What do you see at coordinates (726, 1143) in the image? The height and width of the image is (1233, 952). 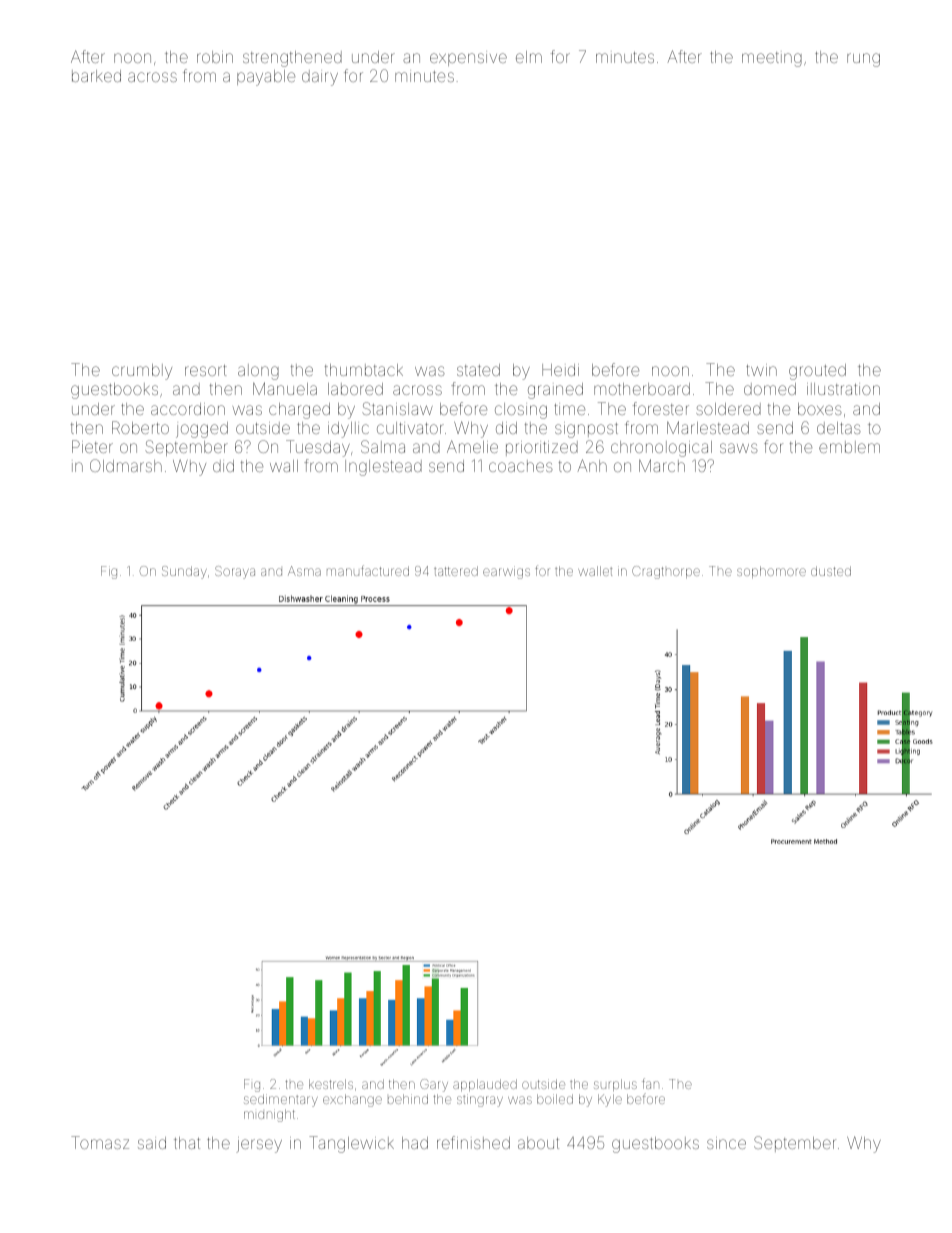 I see `since` at bounding box center [726, 1143].
